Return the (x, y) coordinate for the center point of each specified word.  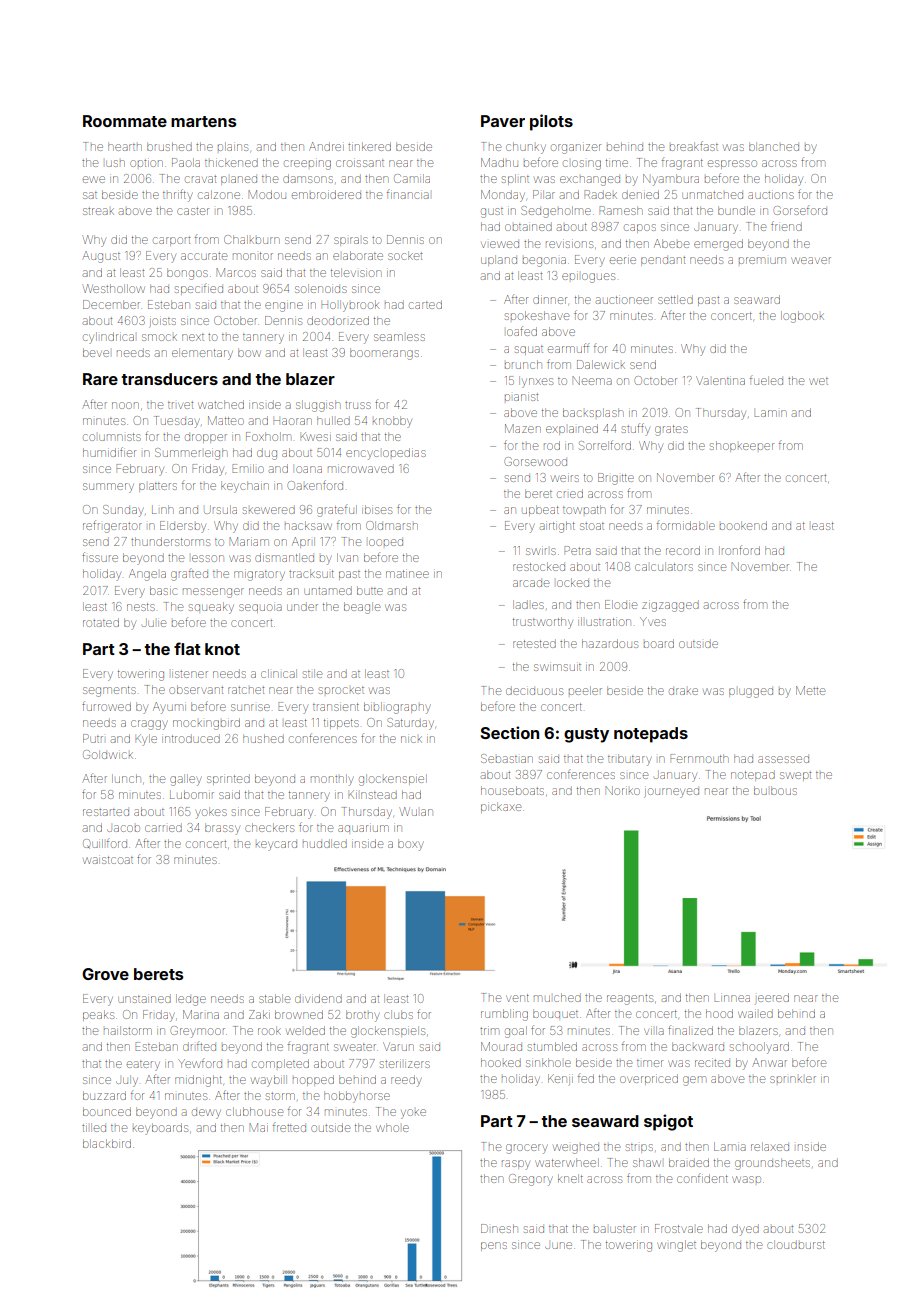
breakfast (694, 146)
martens (203, 121)
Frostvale (679, 1228)
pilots (551, 122)
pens (494, 1246)
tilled (94, 1127)
